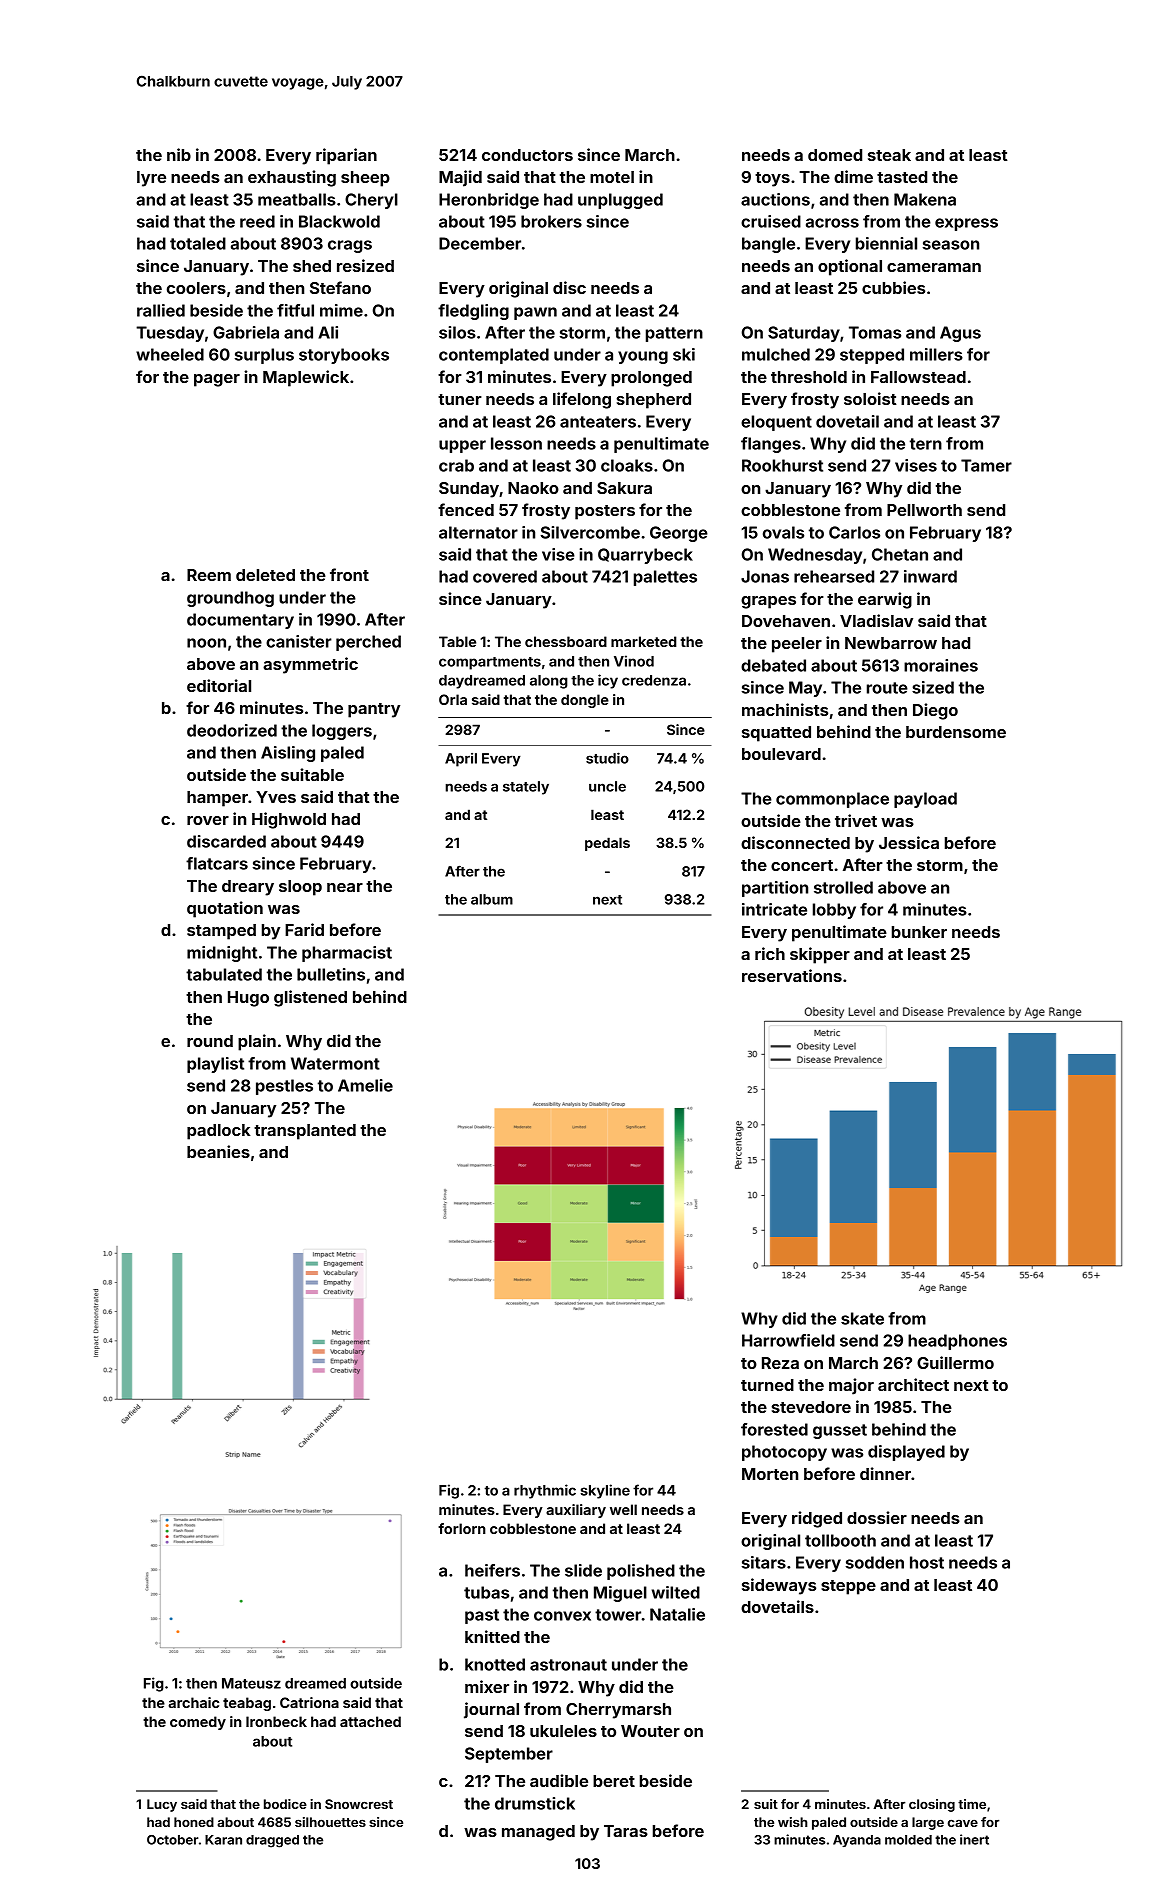 Image resolution: width=1150 pixels, height=1894 pixels. What do you see at coordinates (889, 155) in the page?
I see `steak` at bounding box center [889, 155].
